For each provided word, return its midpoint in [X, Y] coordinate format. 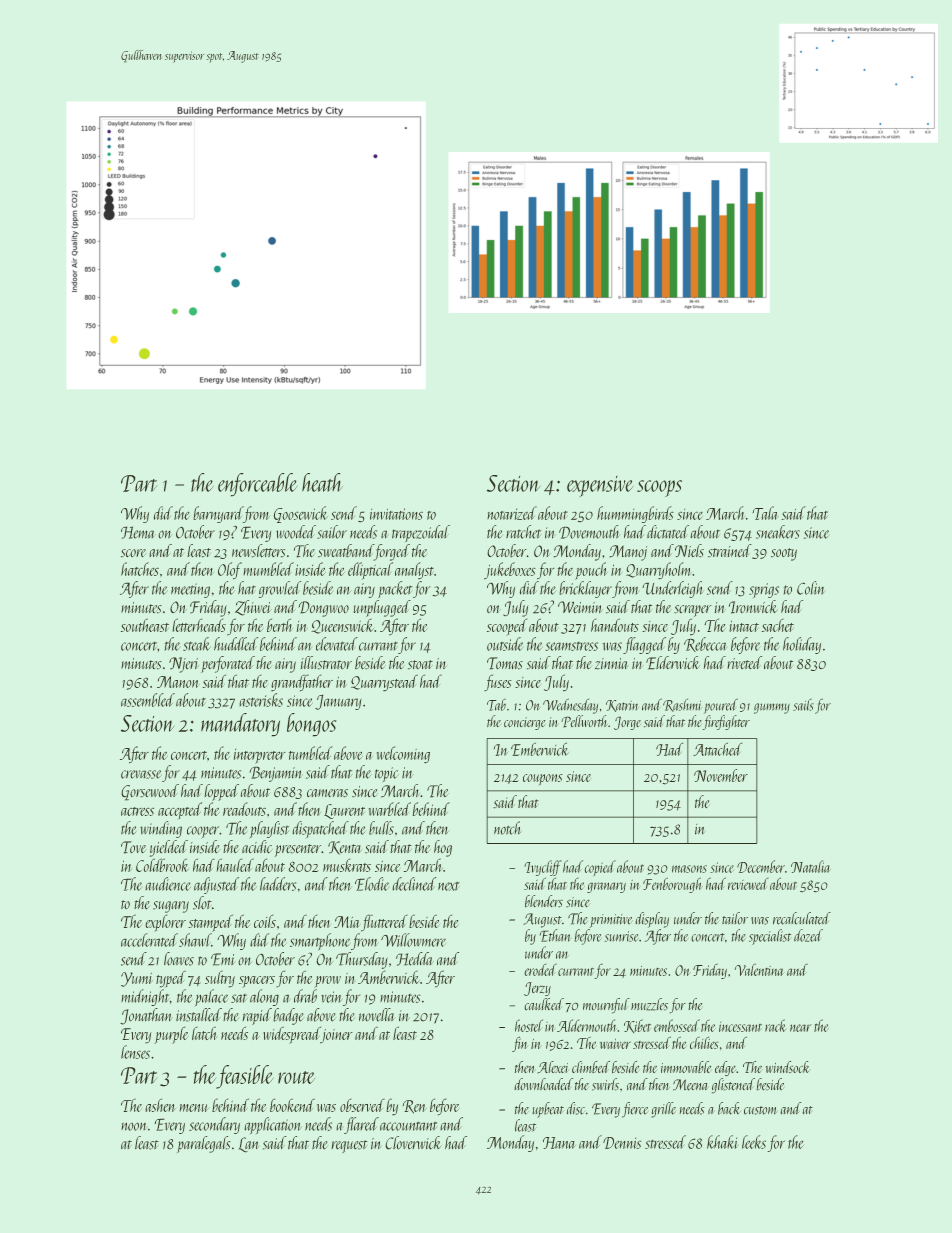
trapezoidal [421, 533]
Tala [765, 513]
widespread [292, 1035]
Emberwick [539, 749]
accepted [180, 810]
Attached [717, 749]
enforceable [258, 485]
